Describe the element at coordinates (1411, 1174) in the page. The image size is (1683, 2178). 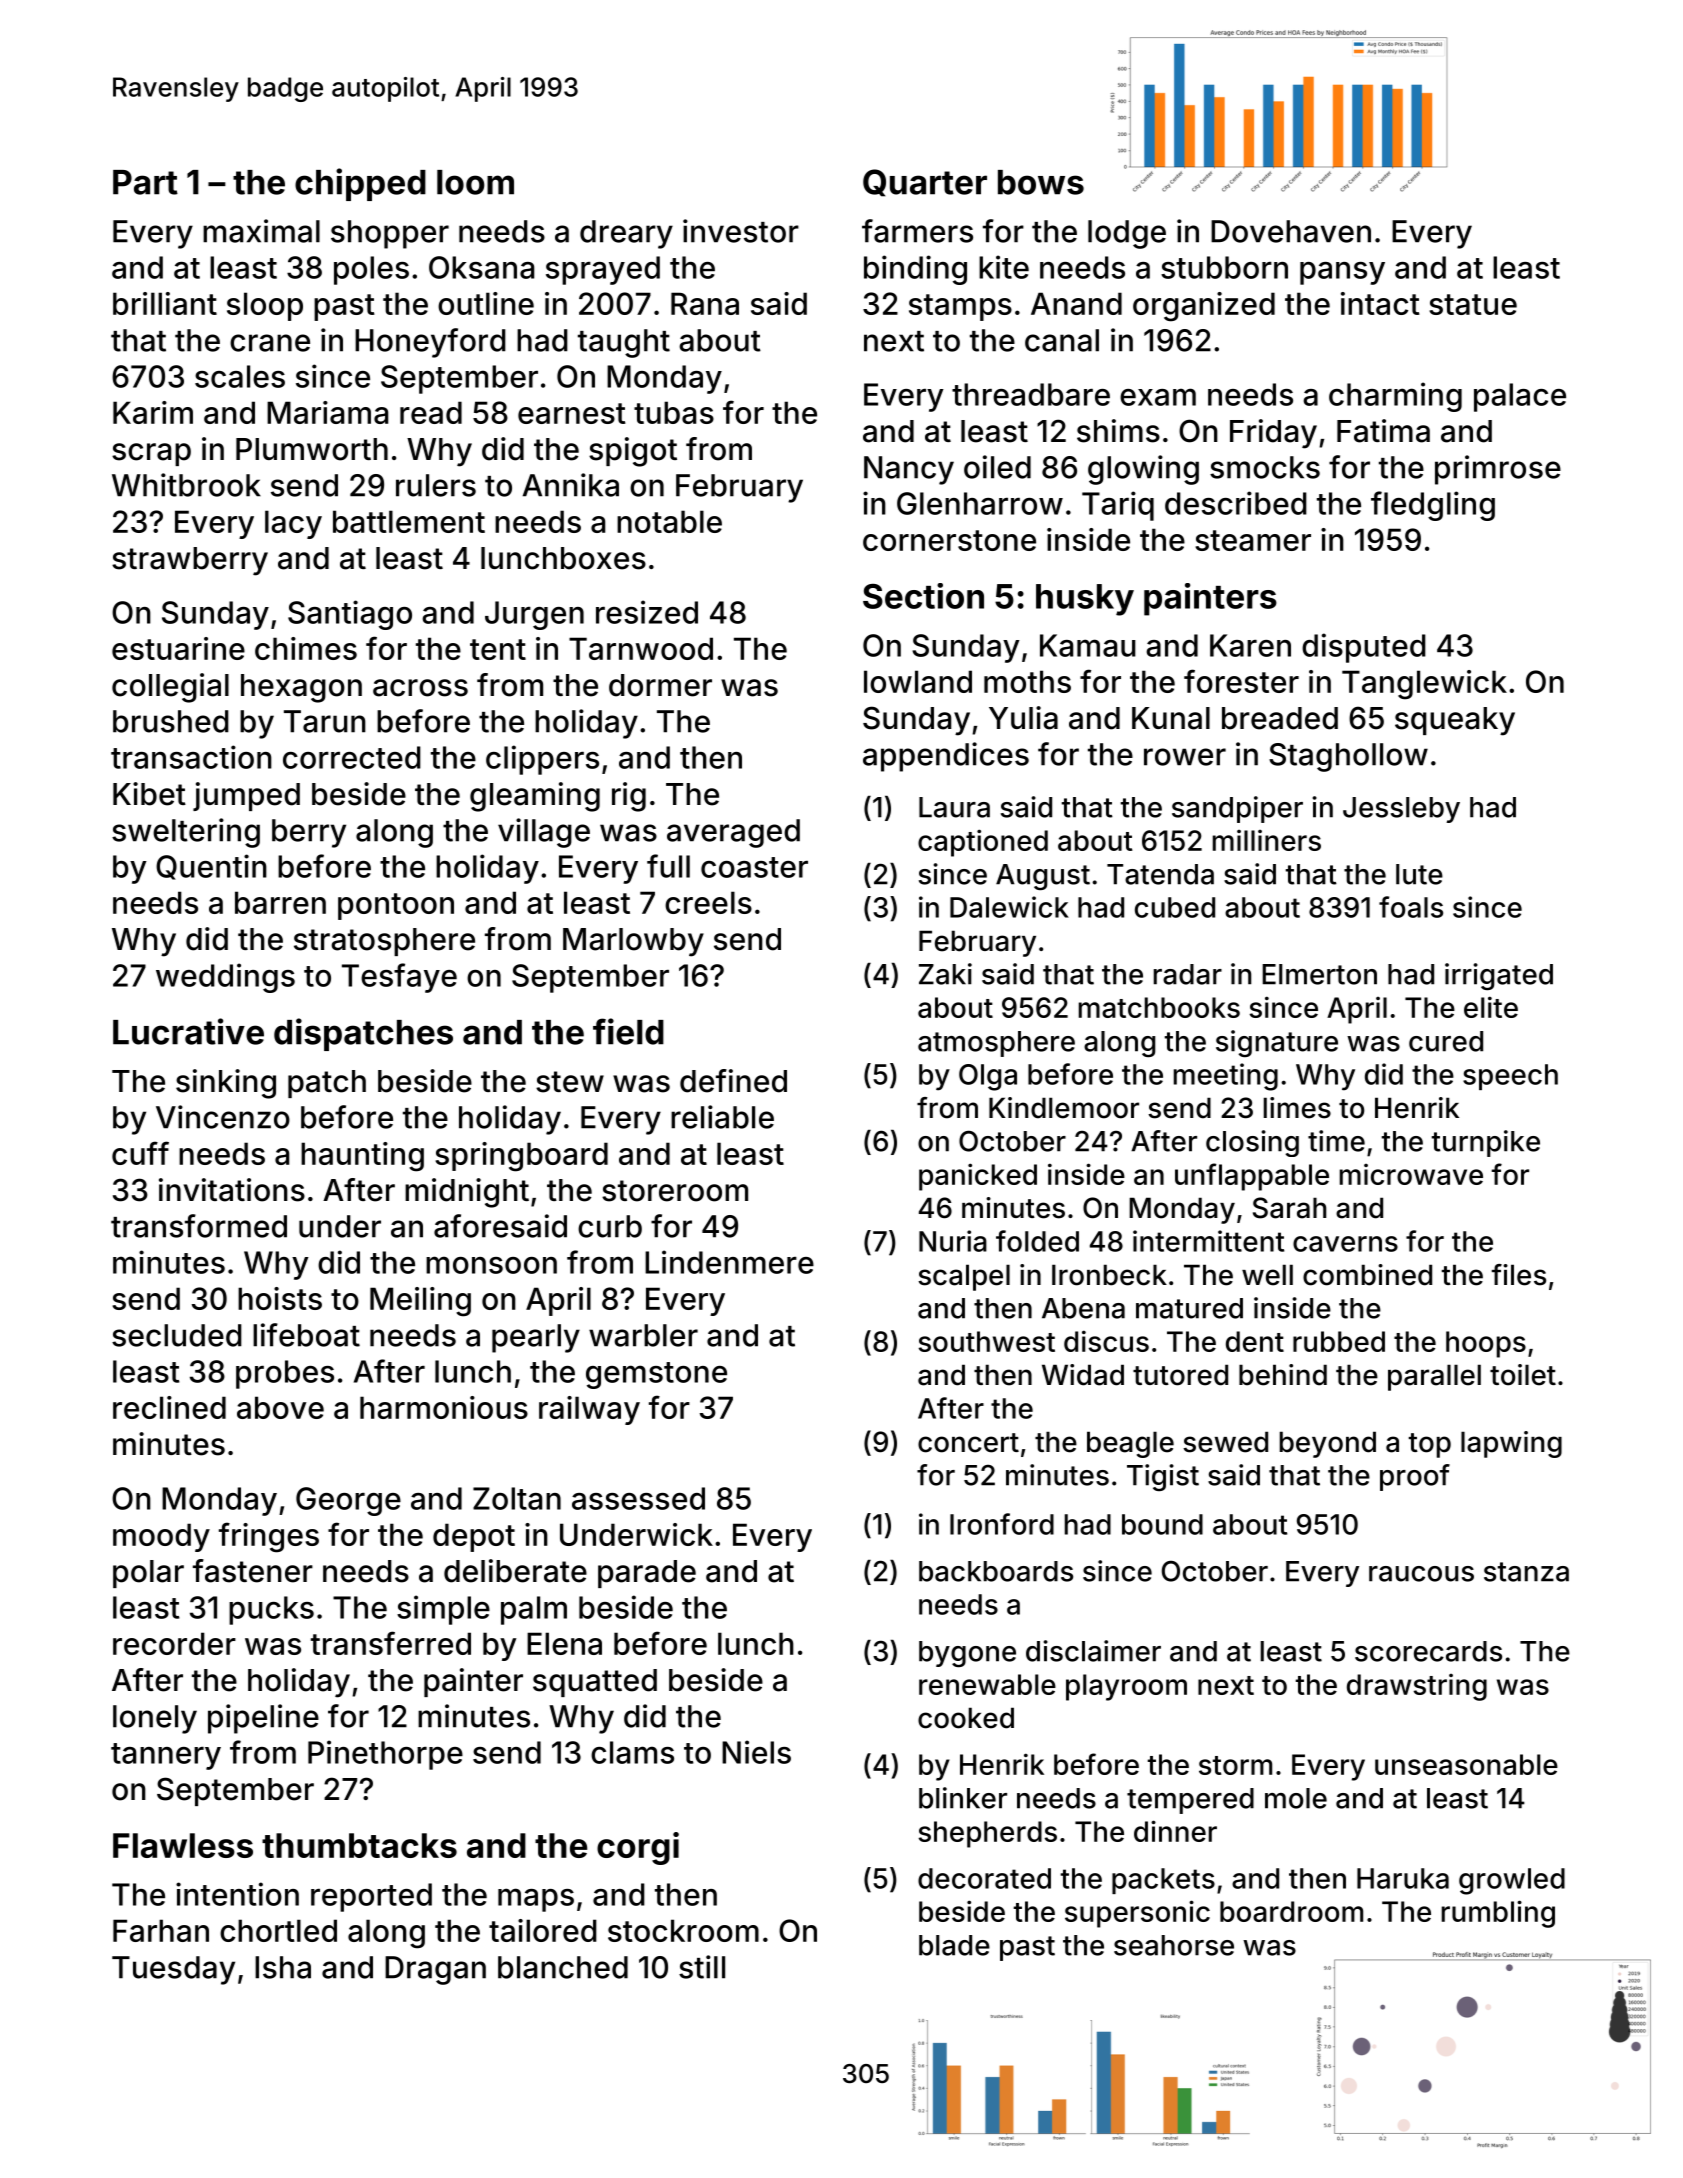
I see `microwave` at that location.
